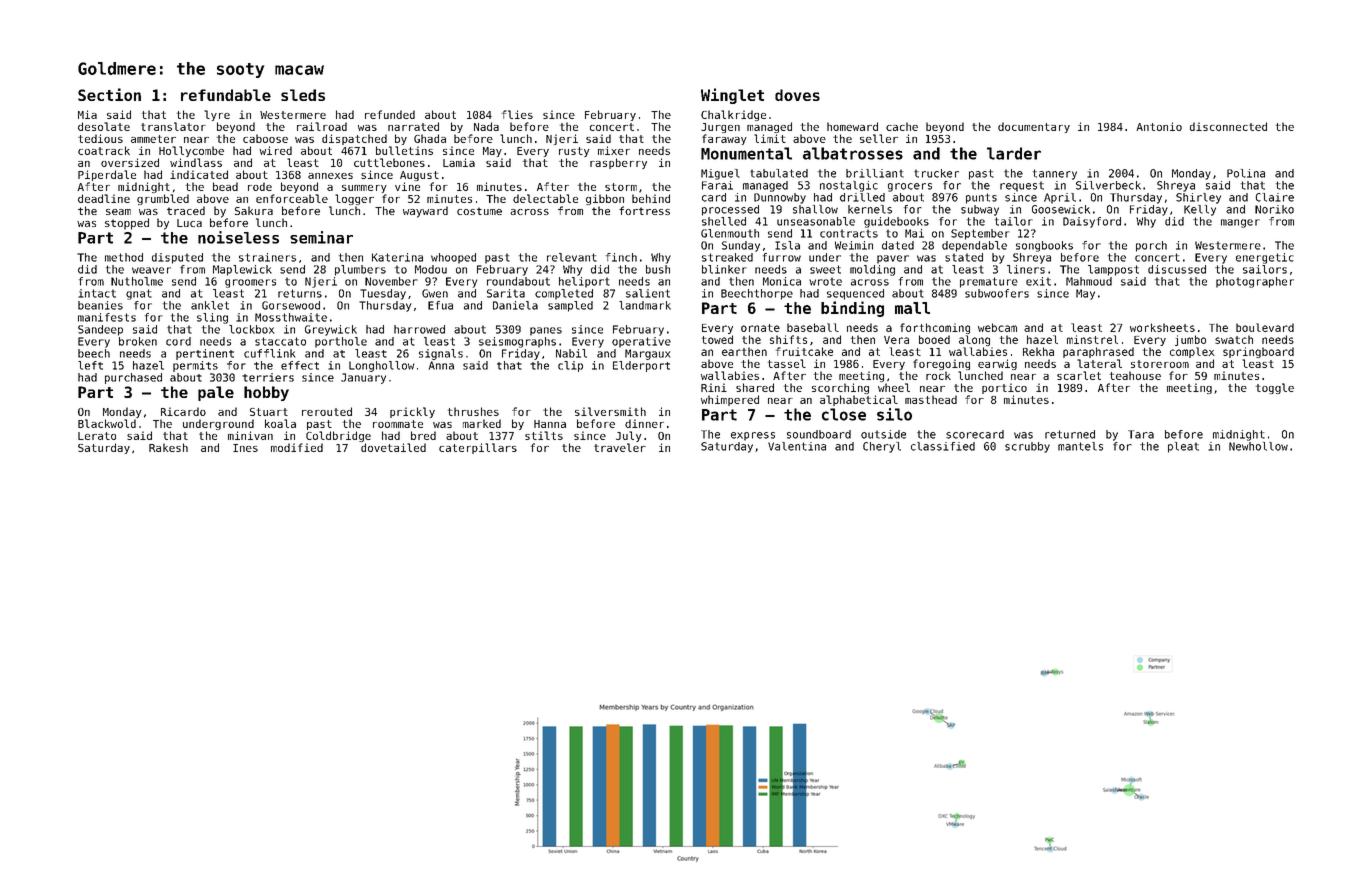 The height and width of the screenshot is (887, 1372). Describe the element at coordinates (797, 95) in the screenshot. I see `doves` at that location.
